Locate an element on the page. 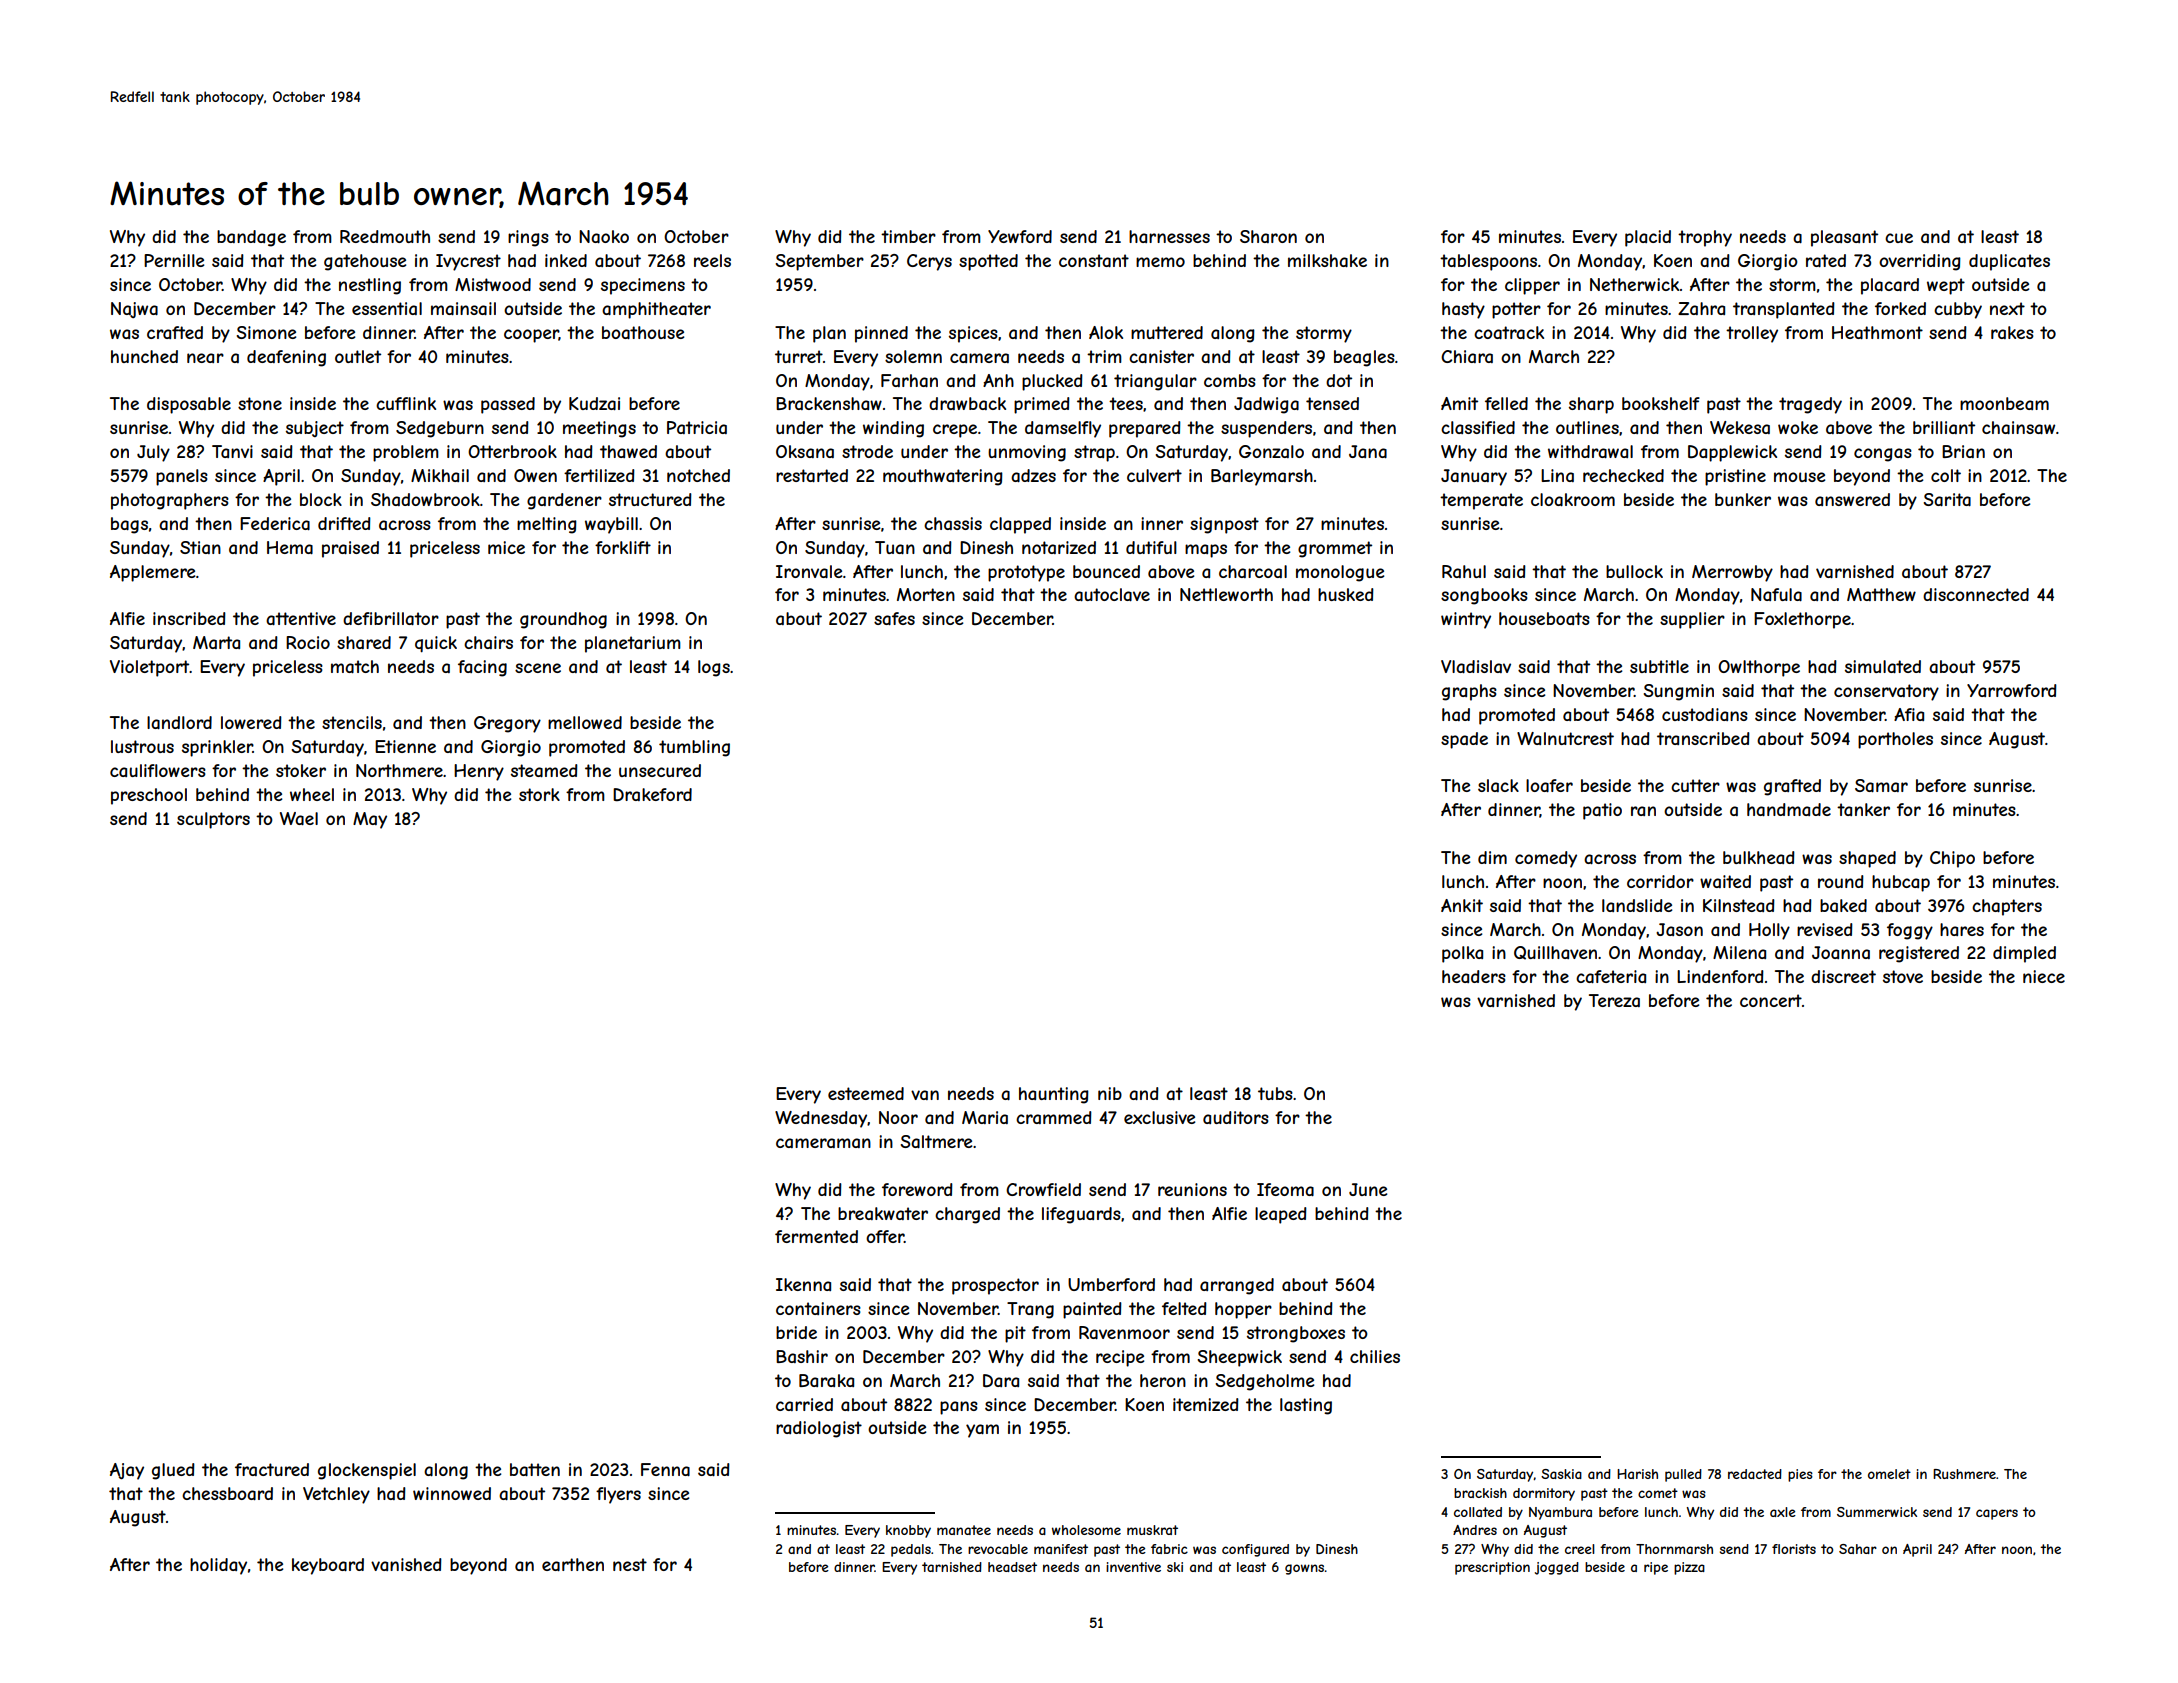 The height and width of the page is (1683, 2178). conservatory is located at coordinates (1886, 692).
